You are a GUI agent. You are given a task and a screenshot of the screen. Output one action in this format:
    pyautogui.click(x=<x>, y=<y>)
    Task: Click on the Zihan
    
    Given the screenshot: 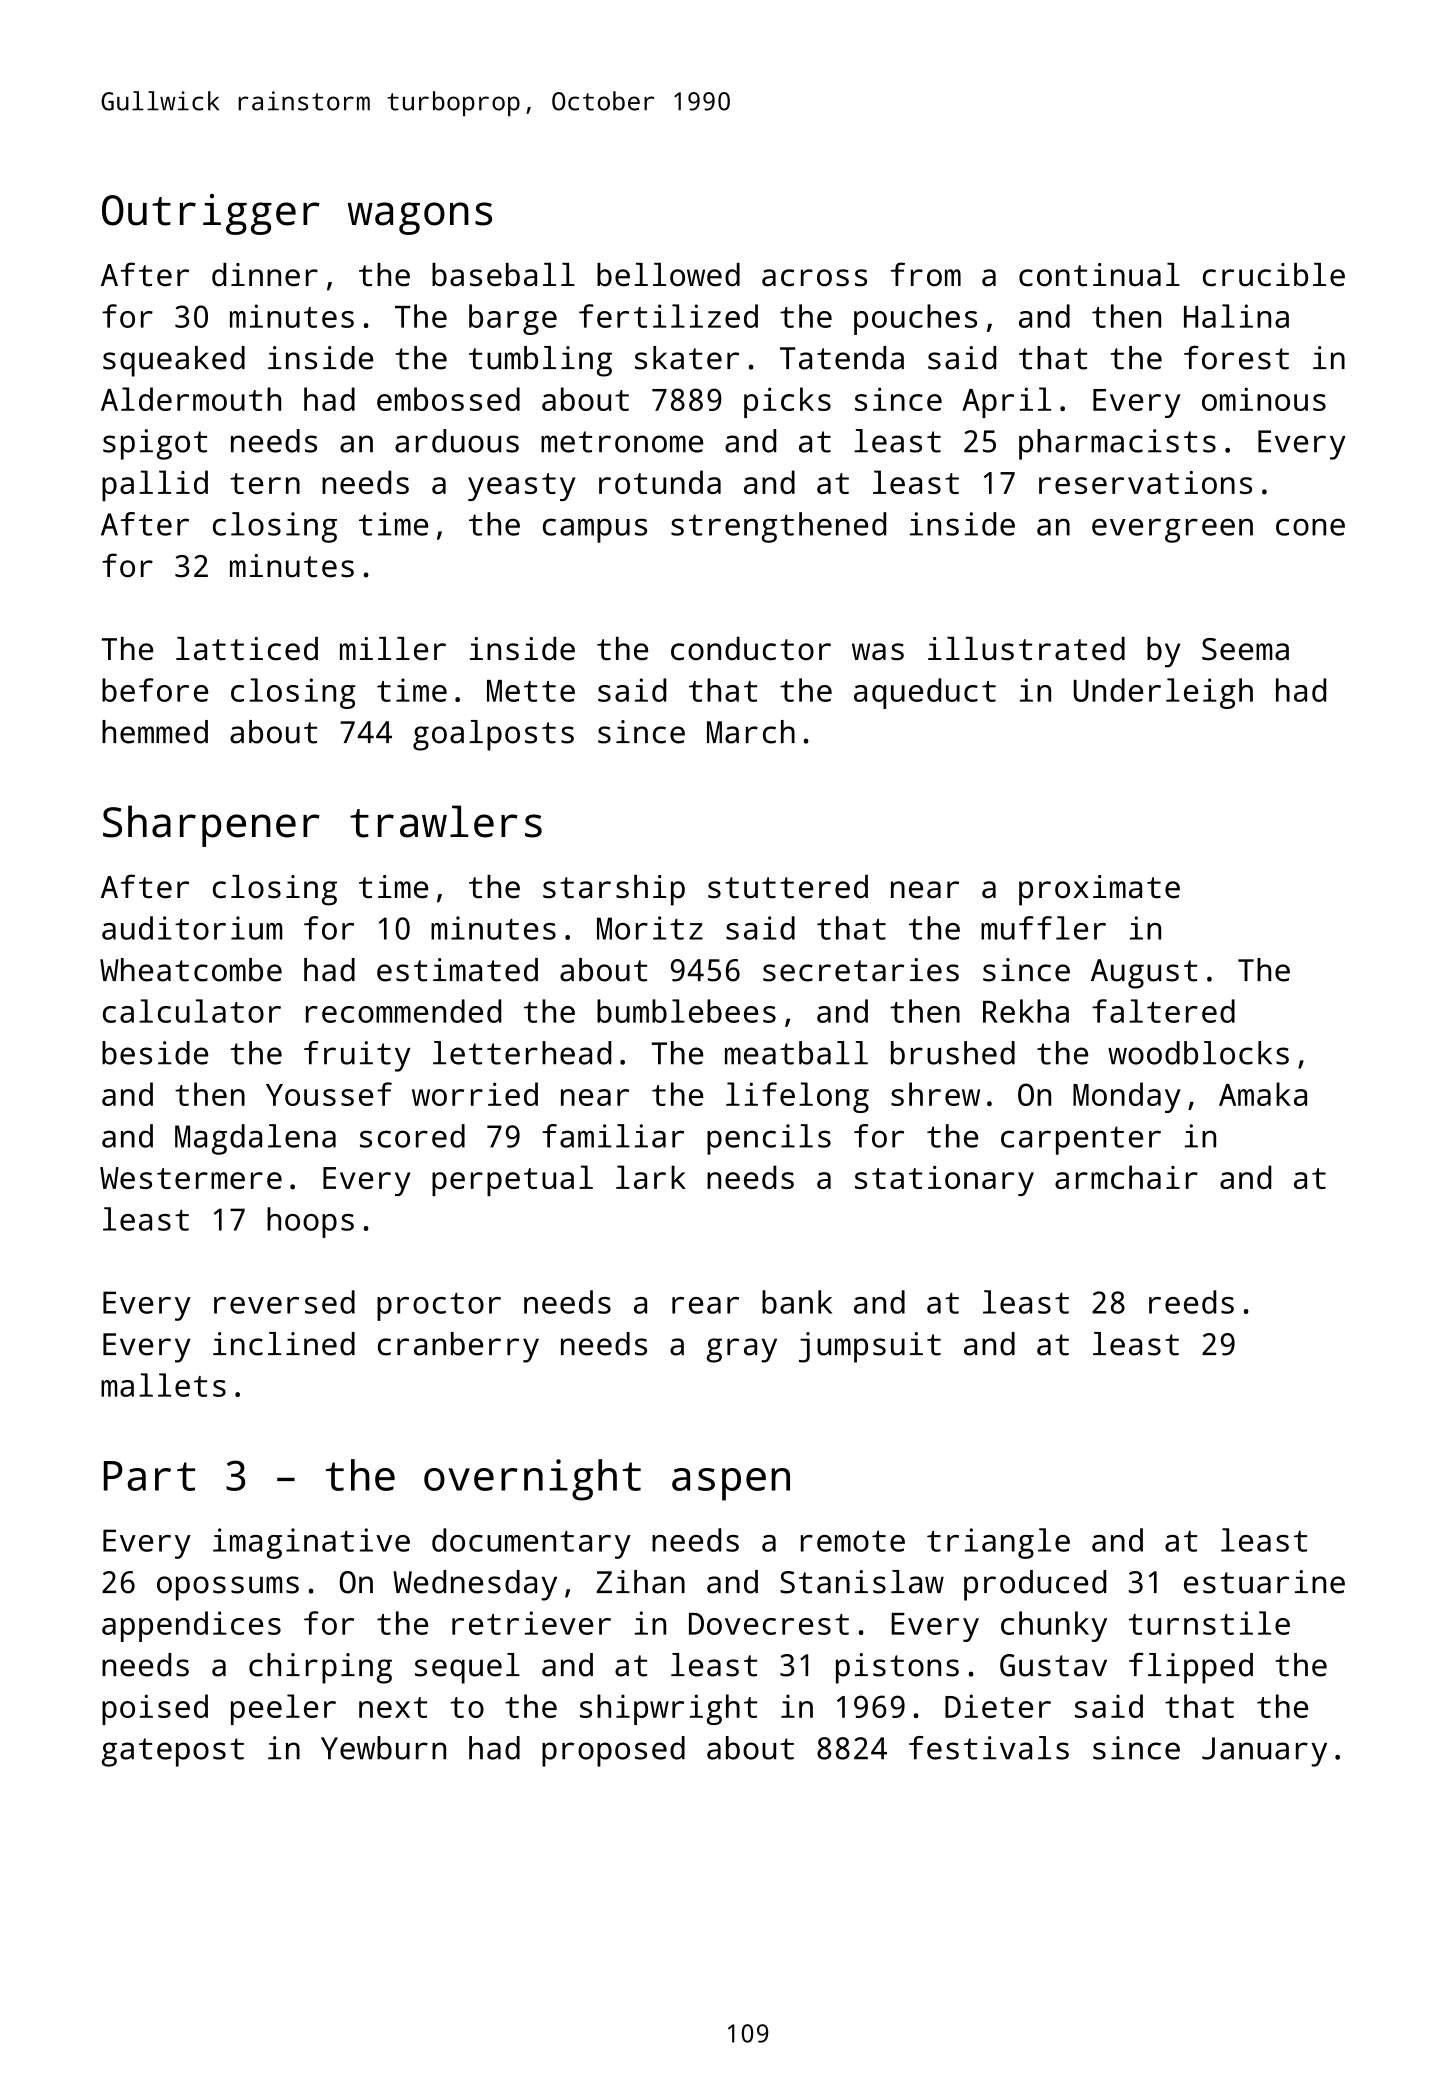 What is the action you would take?
    pyautogui.click(x=641, y=1582)
